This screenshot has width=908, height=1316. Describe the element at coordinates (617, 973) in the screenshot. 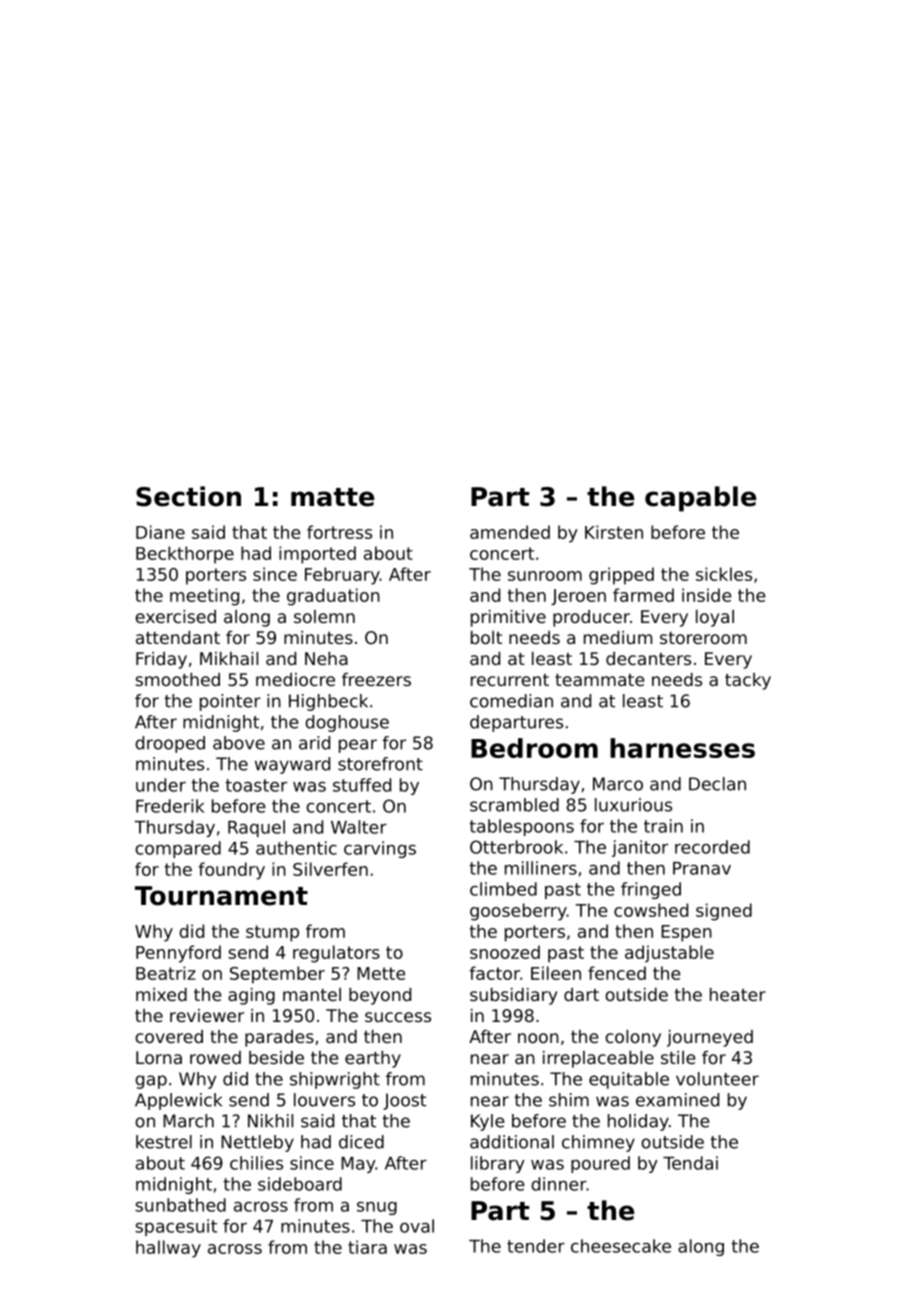

I see `fenced` at that location.
